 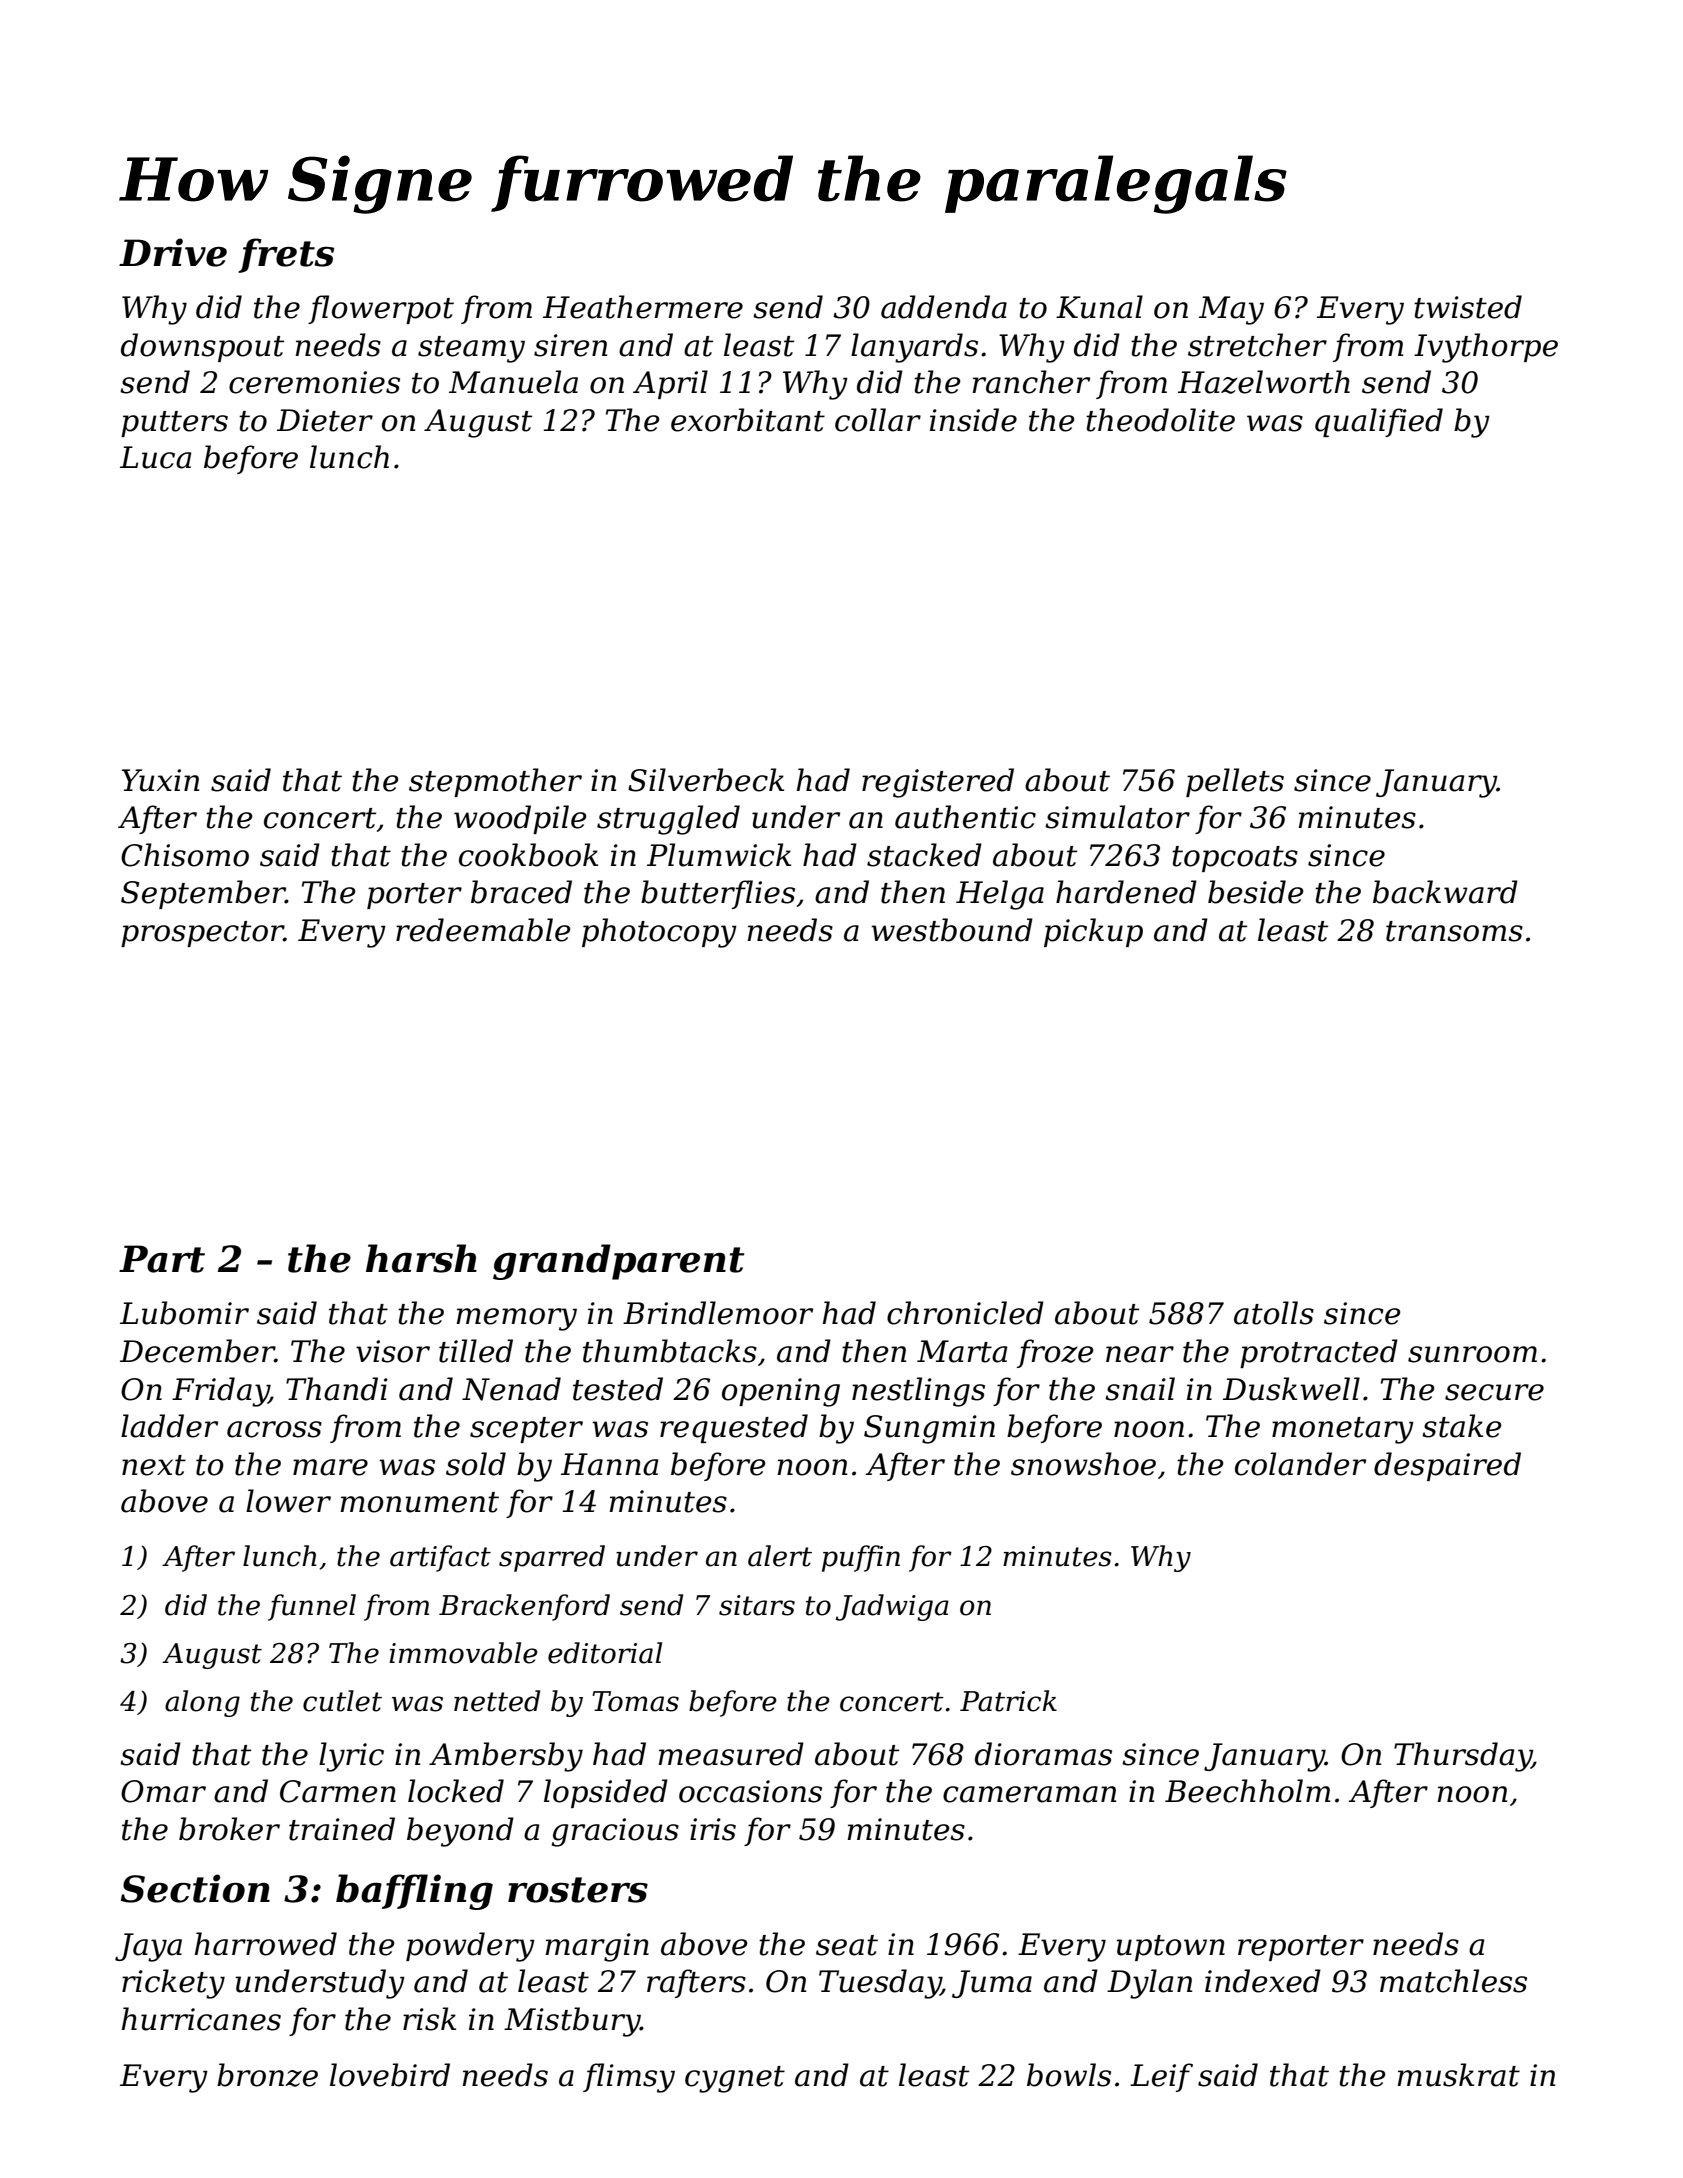 I want to click on Friday, so click(x=220, y=1392).
